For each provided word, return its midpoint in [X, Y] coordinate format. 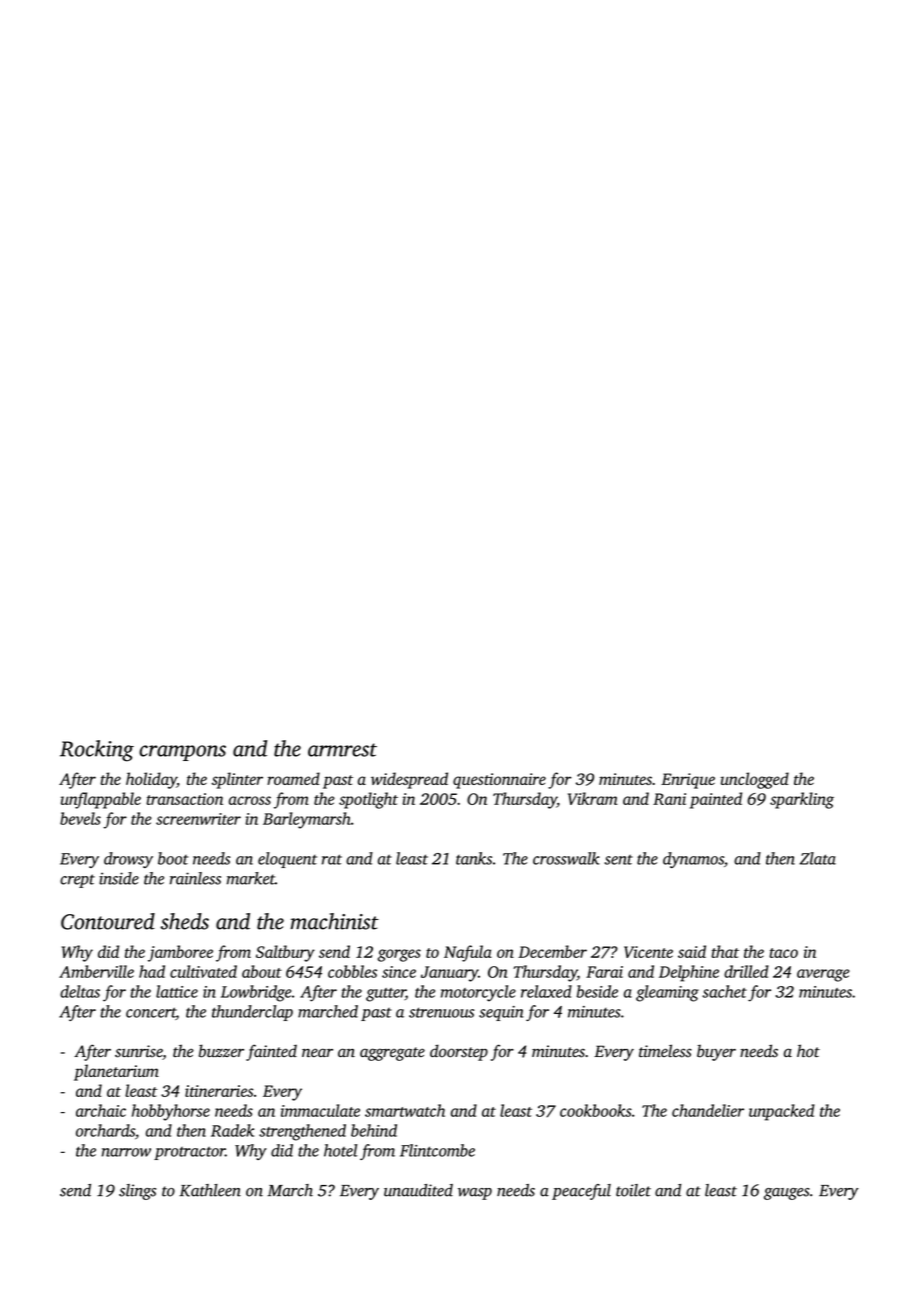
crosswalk [566, 858]
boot [173, 858]
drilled [746, 971]
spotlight [368, 800]
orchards [105, 1130]
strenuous [441, 1012]
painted [716, 800]
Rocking [97, 751]
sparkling [802, 800]
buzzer [221, 1051]
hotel [340, 1150]
